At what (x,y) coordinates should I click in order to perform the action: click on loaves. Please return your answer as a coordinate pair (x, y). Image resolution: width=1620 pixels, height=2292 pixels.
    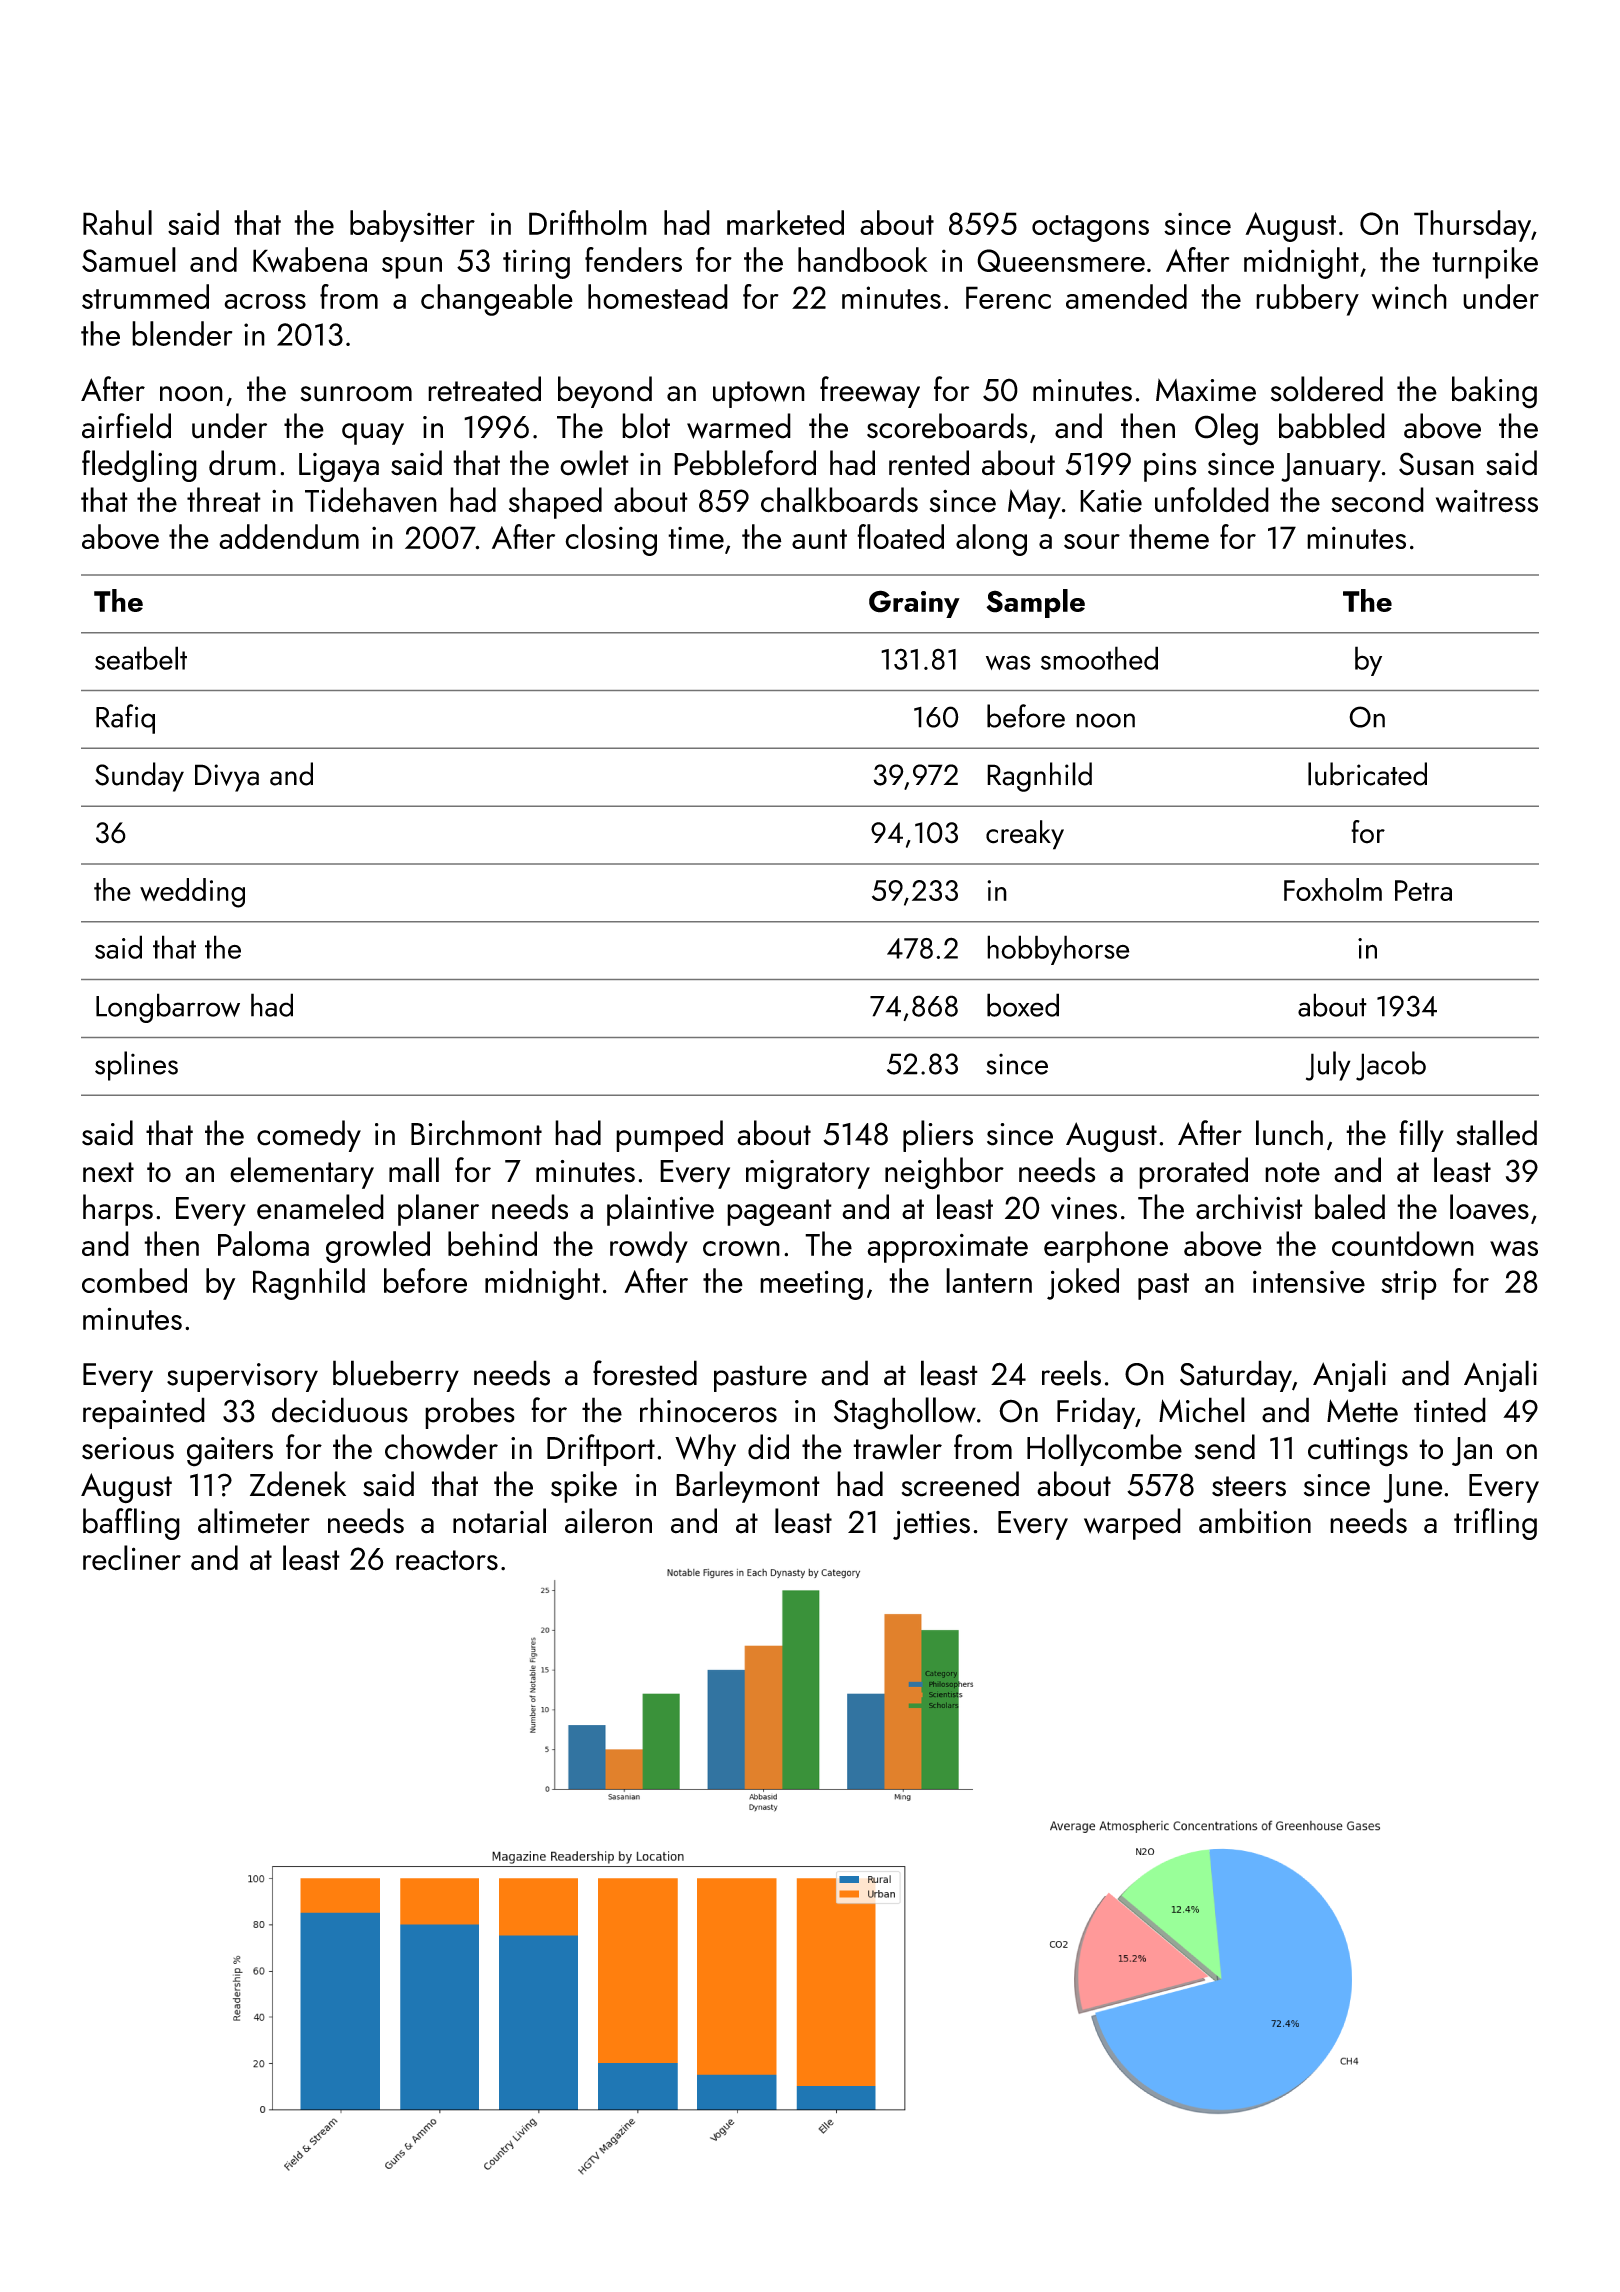
    Looking at the image, I should click on (1489, 1207).
